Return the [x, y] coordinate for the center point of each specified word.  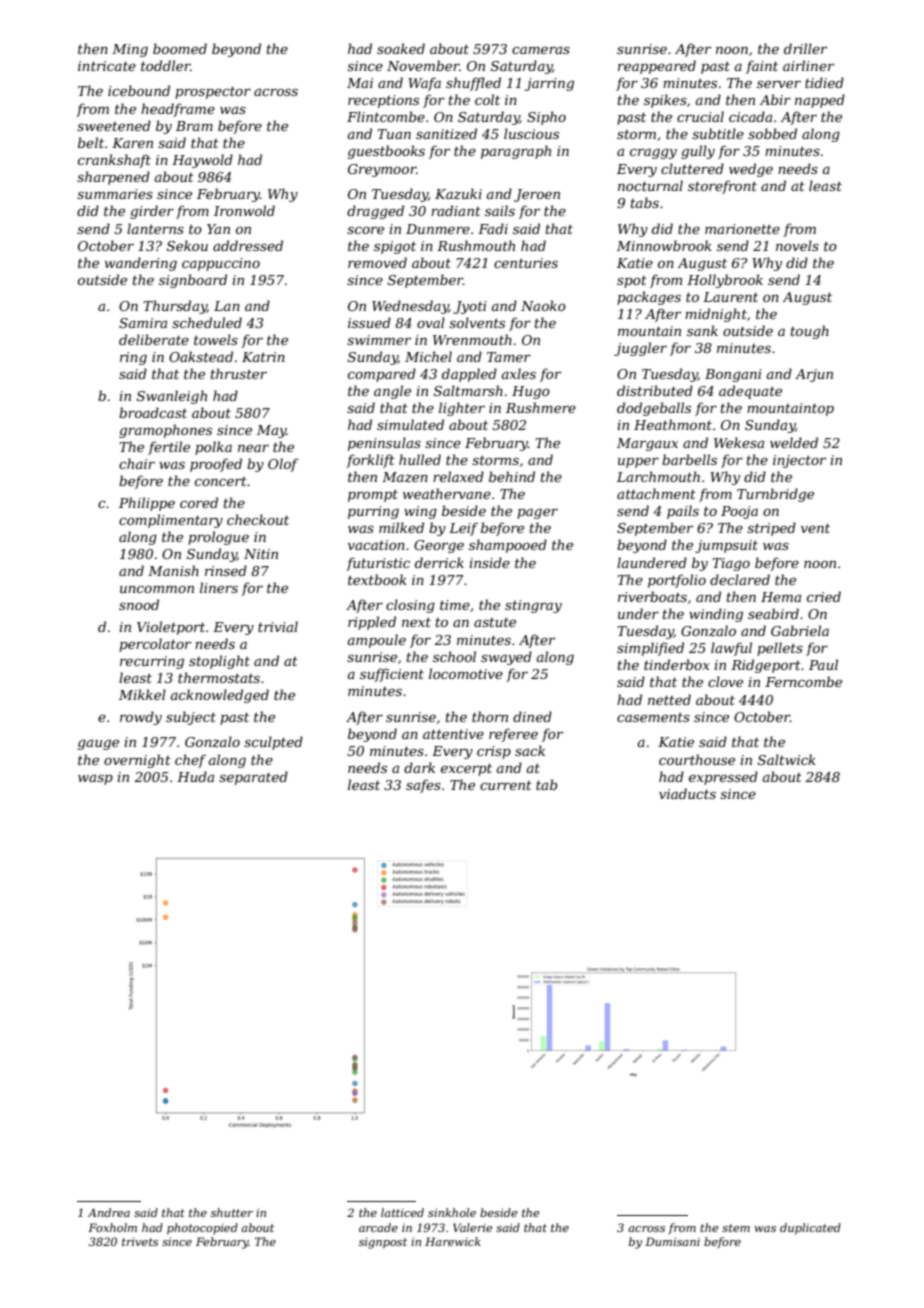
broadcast [153, 412]
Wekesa [739, 442]
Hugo [531, 392]
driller [805, 48]
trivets [140, 1242]
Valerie [473, 1227]
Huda [195, 776]
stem [736, 1228]
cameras [541, 50]
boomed [180, 48]
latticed [402, 1212]
